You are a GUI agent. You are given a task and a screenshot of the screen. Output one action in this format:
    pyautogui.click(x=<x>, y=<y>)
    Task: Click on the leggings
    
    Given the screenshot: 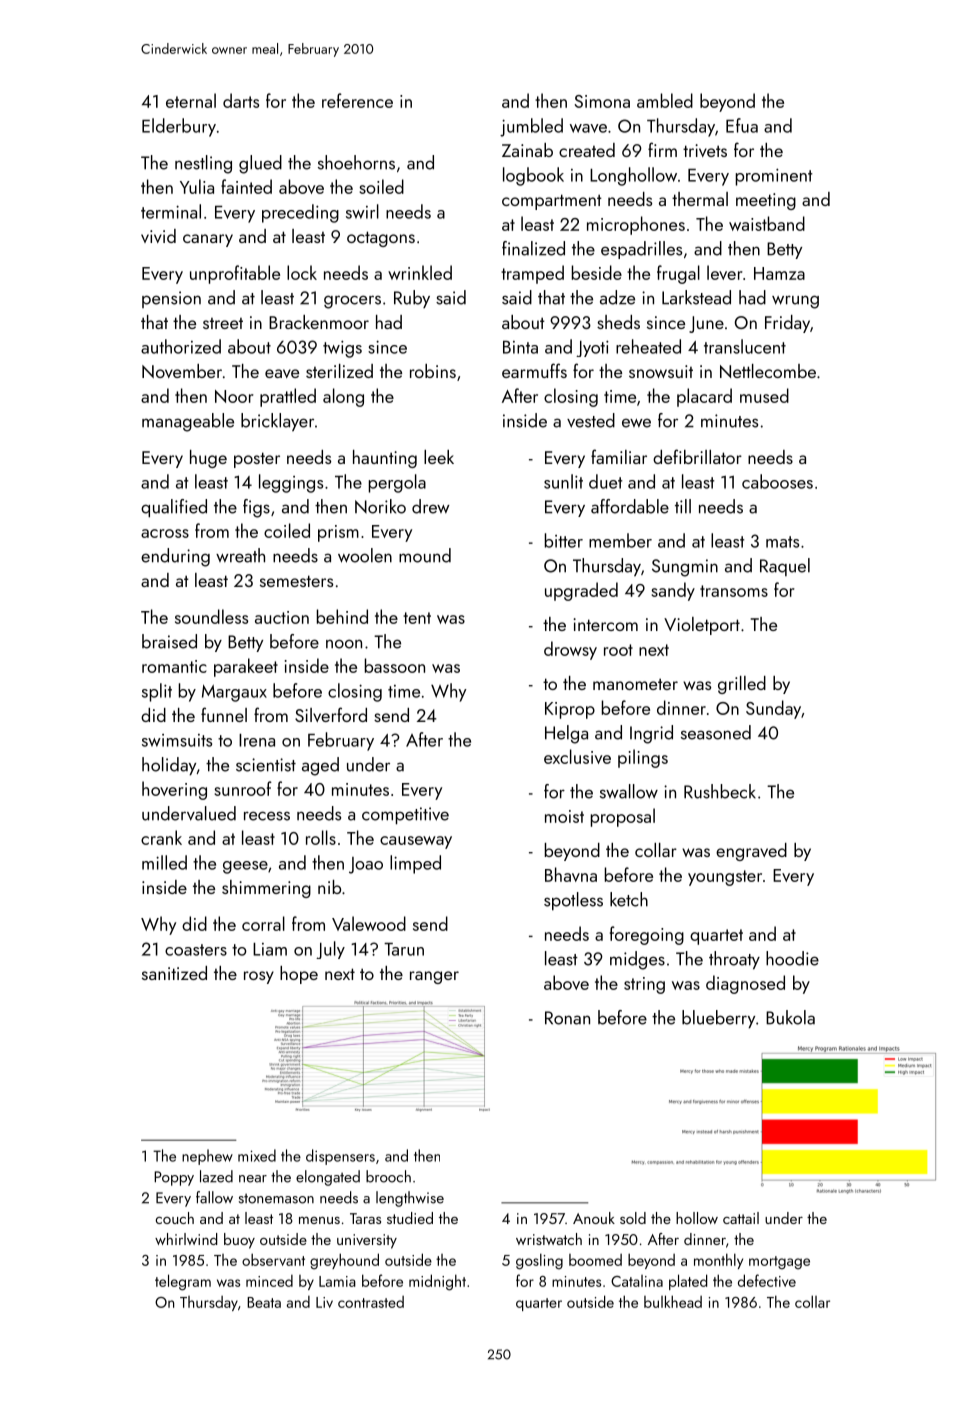 What is the action you would take?
    pyautogui.click(x=291, y=483)
